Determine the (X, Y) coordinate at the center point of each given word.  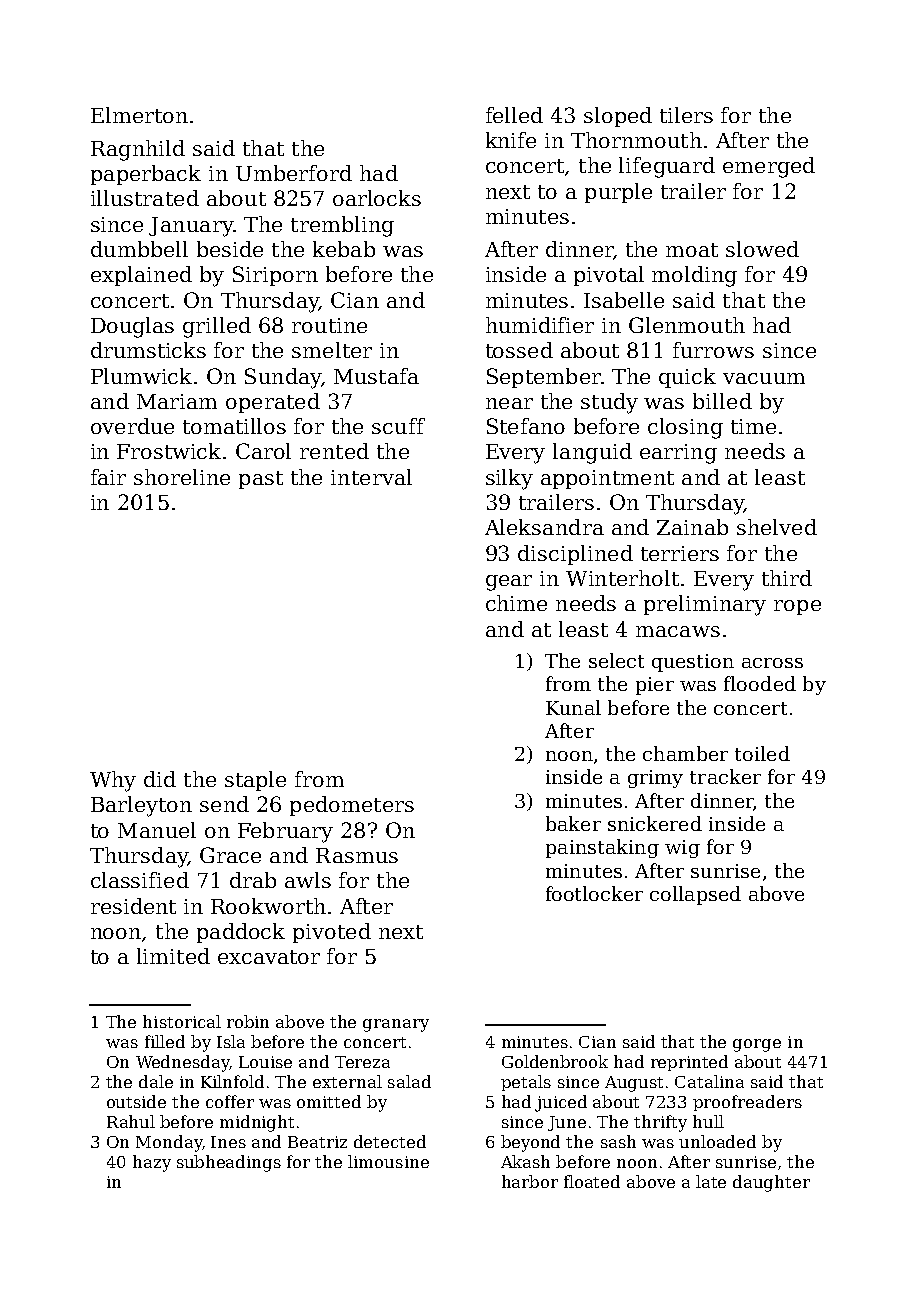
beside (230, 249)
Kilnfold (232, 1081)
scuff (398, 426)
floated (592, 1181)
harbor (530, 1181)
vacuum (764, 378)
